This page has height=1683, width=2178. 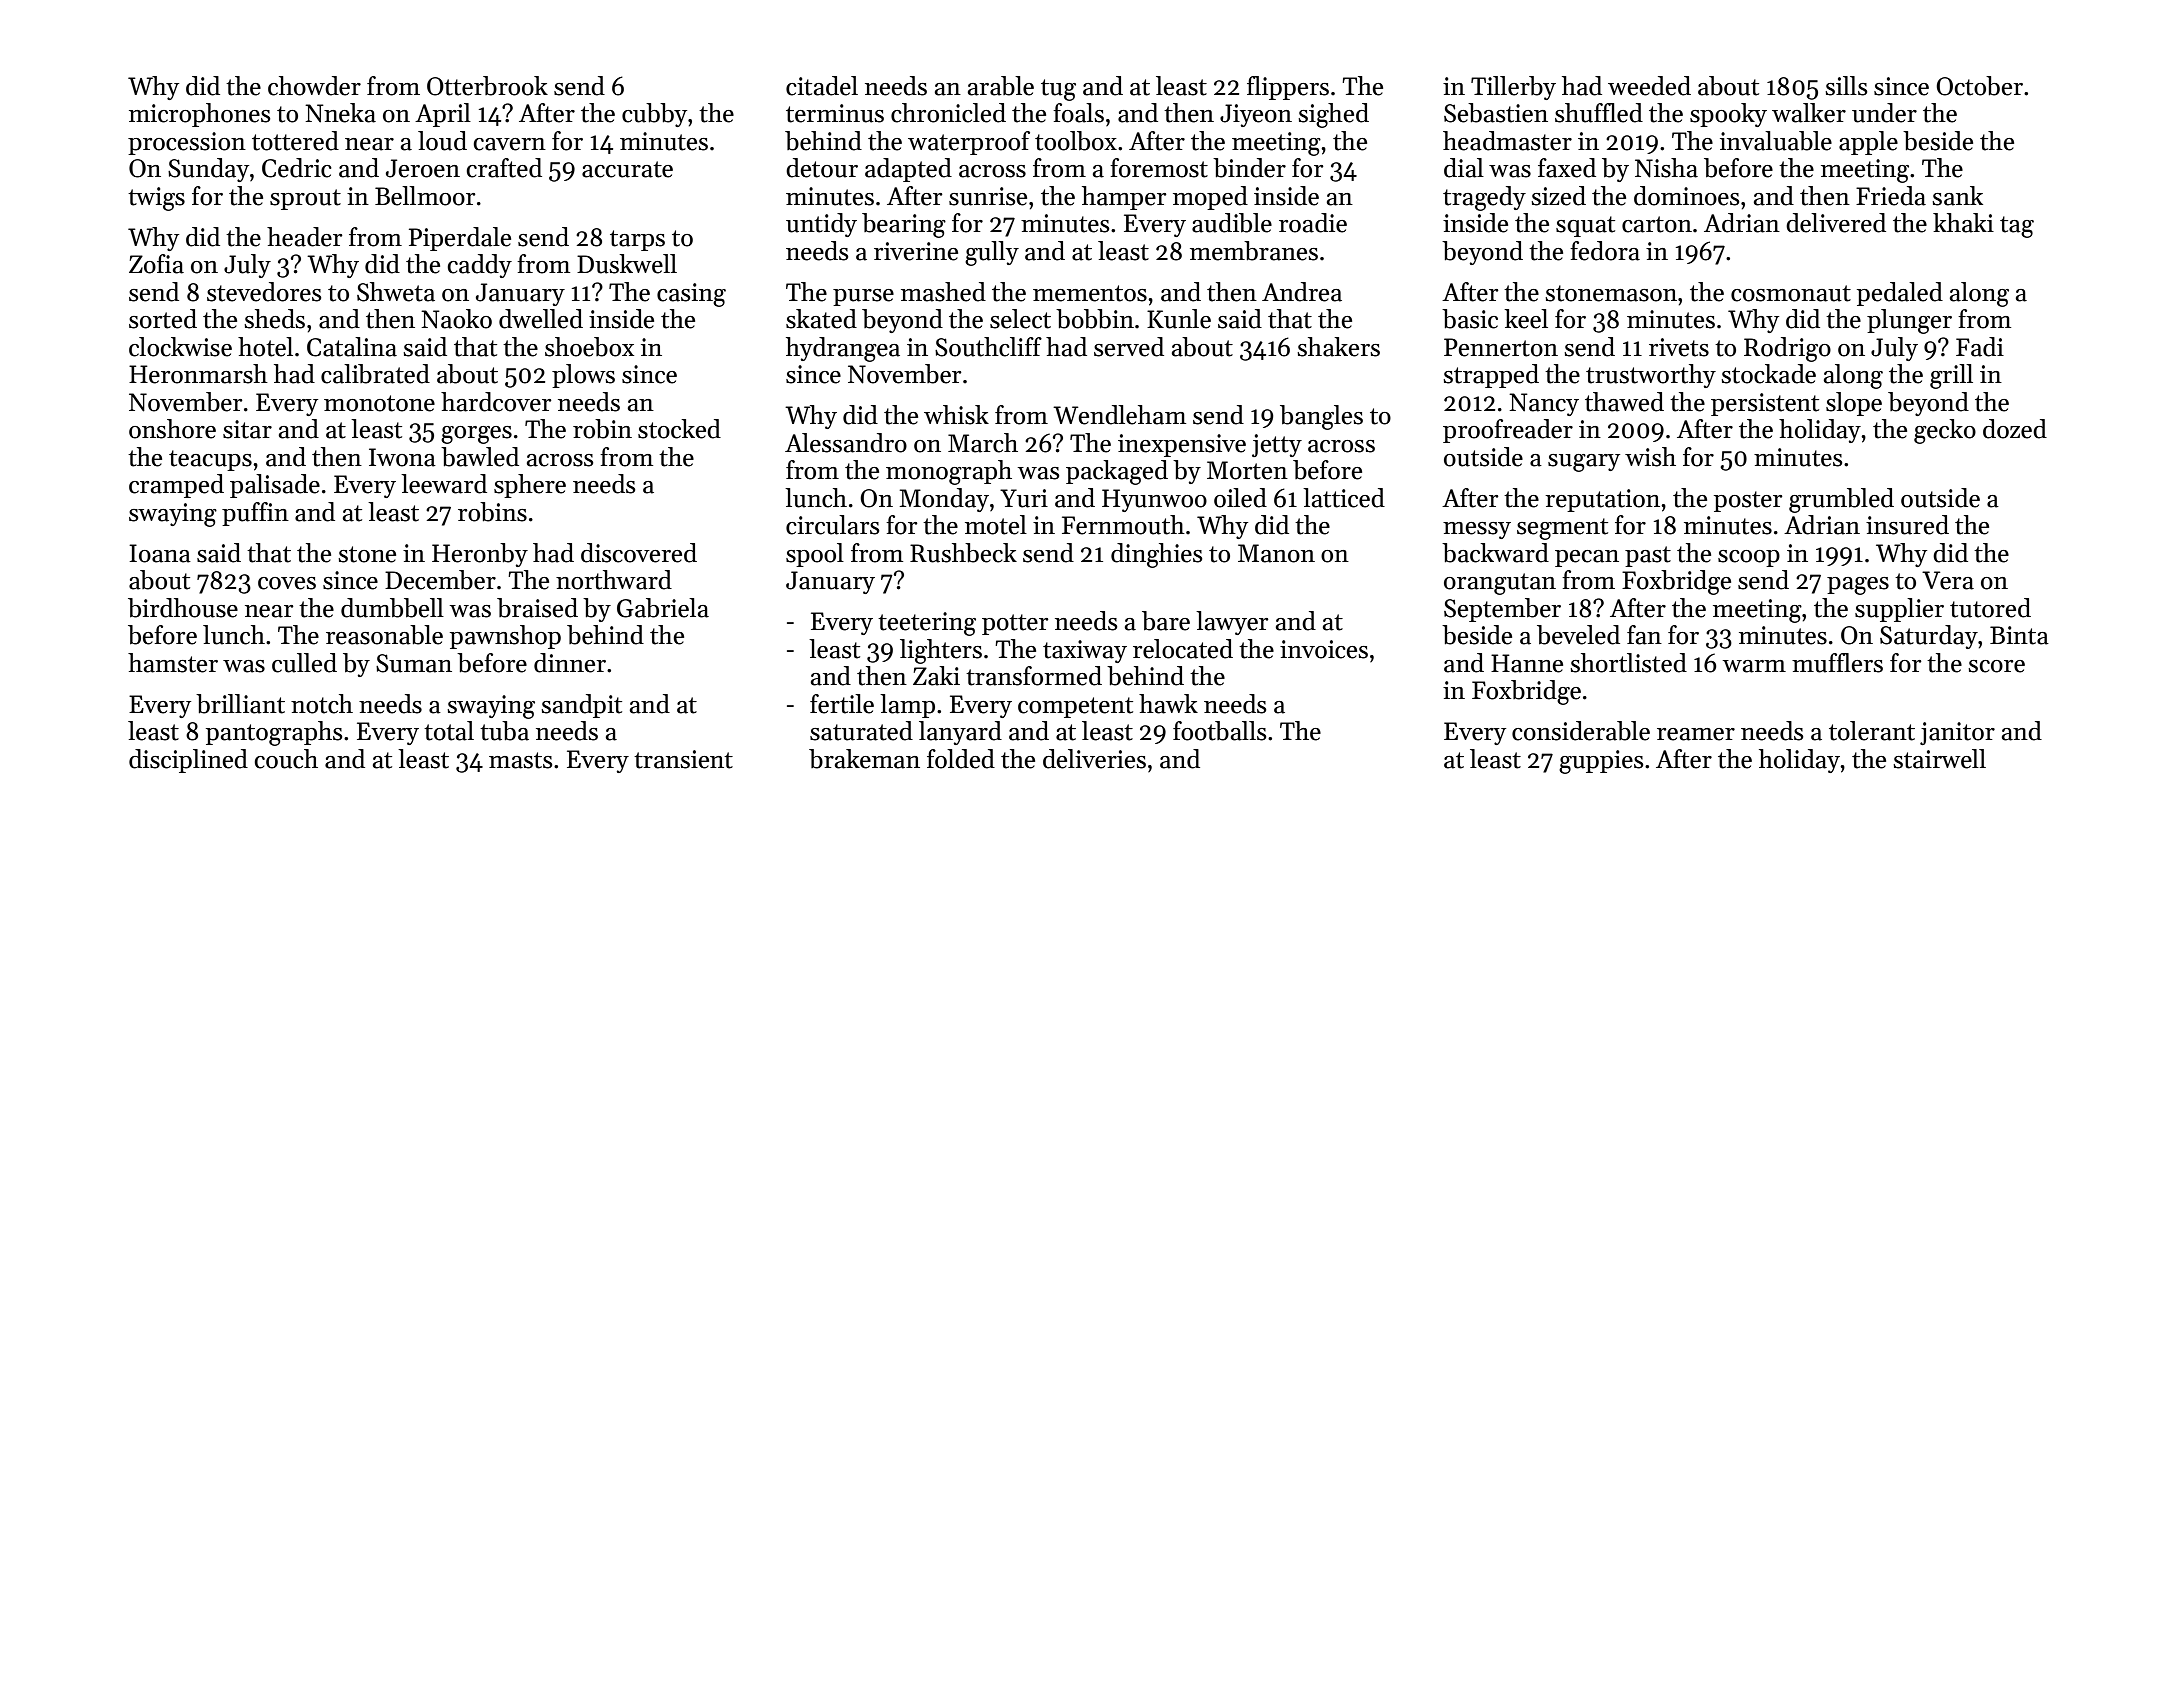 What do you see at coordinates (1787, 349) in the page?
I see `Rodrigo` at bounding box center [1787, 349].
